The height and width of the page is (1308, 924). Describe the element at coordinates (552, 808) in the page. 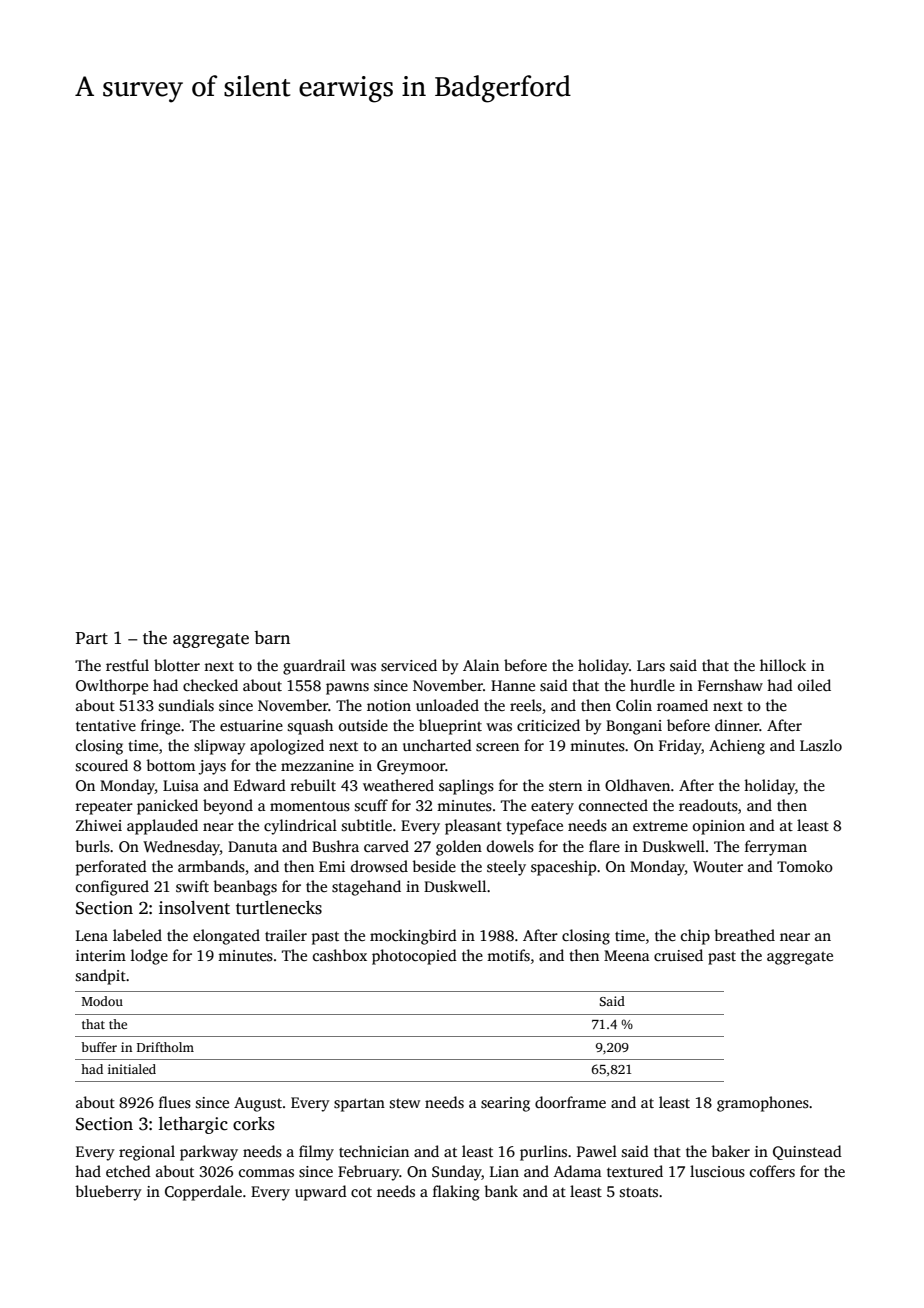

I see `eatery` at that location.
